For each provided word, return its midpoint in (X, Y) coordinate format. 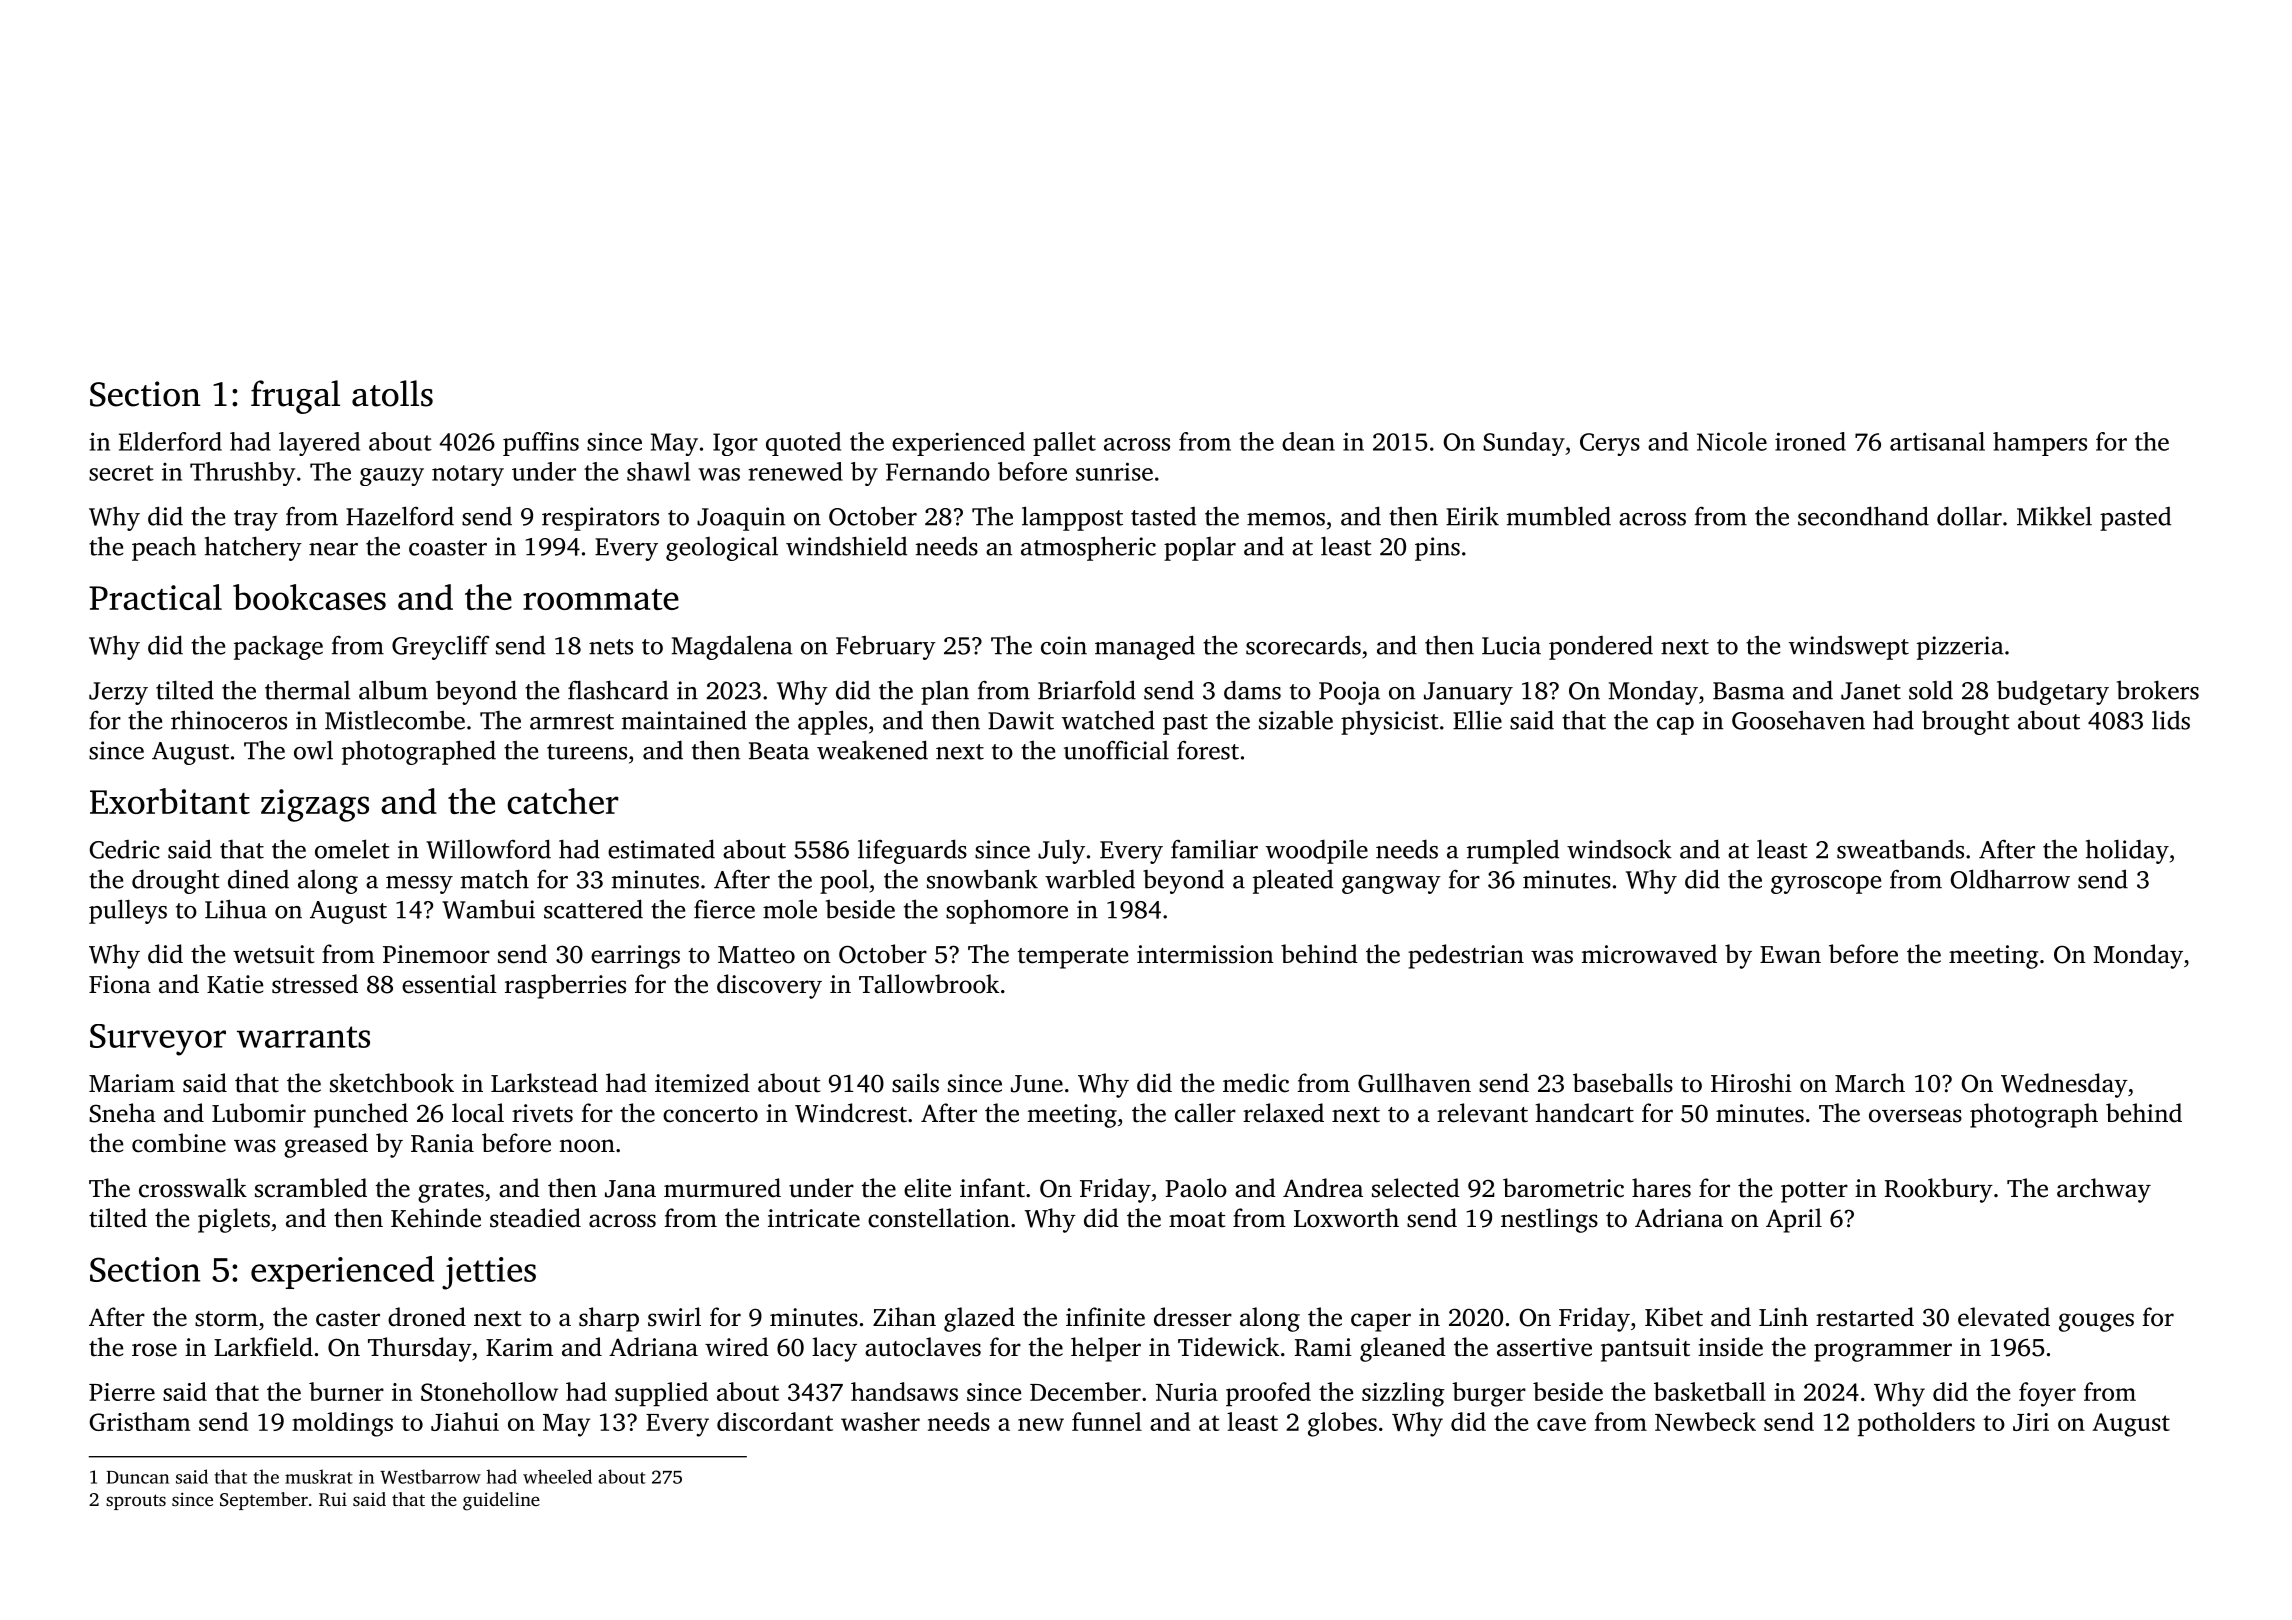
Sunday (1524, 444)
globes (1342, 1424)
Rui (333, 1499)
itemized (702, 1083)
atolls (392, 393)
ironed (1810, 441)
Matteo (756, 955)
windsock (1619, 849)
